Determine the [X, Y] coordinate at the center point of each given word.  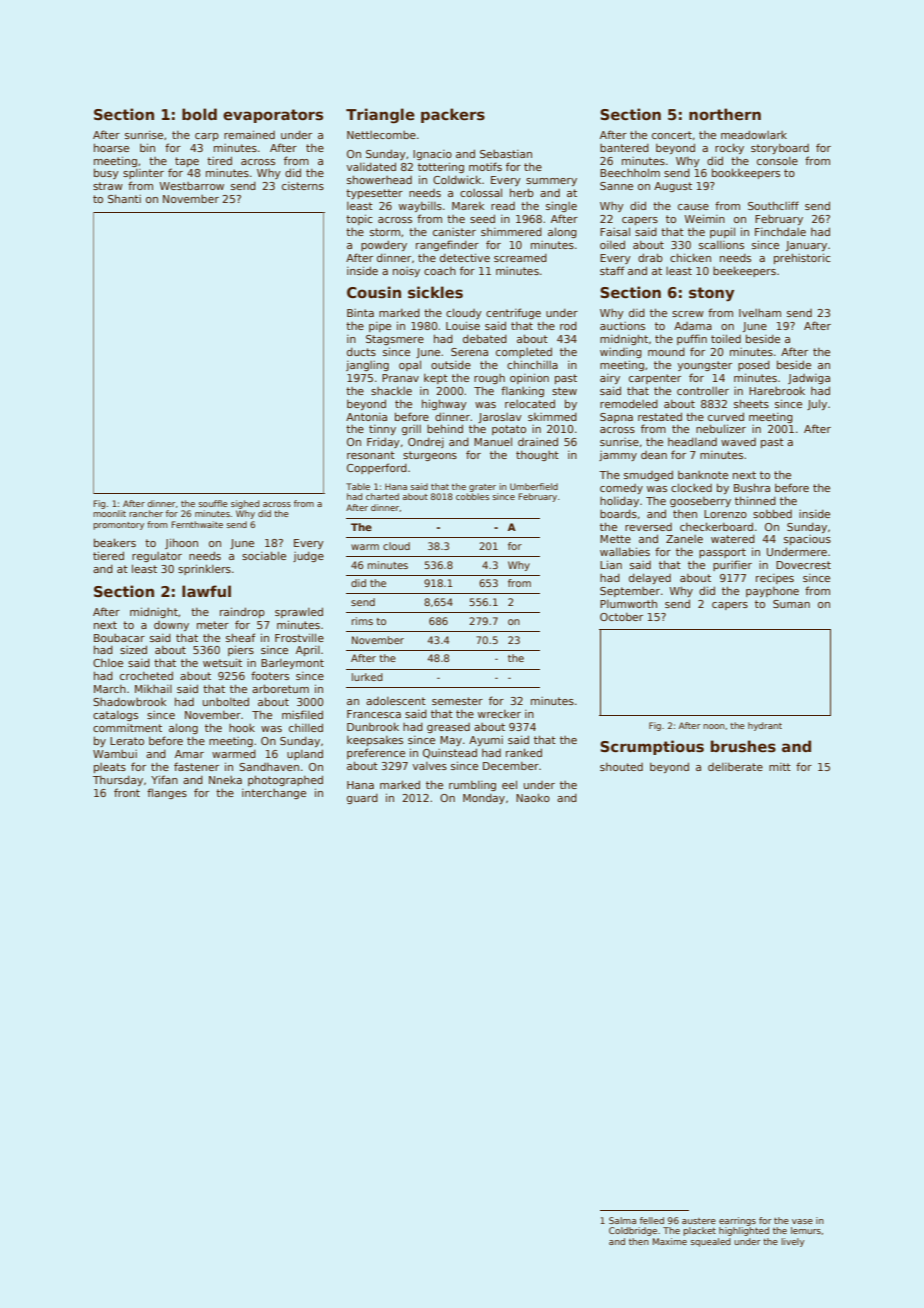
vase [802, 1221]
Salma [622, 1220]
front [127, 792]
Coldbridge [633, 1231]
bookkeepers [746, 173]
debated [485, 338]
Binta [360, 313]
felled [652, 1220]
